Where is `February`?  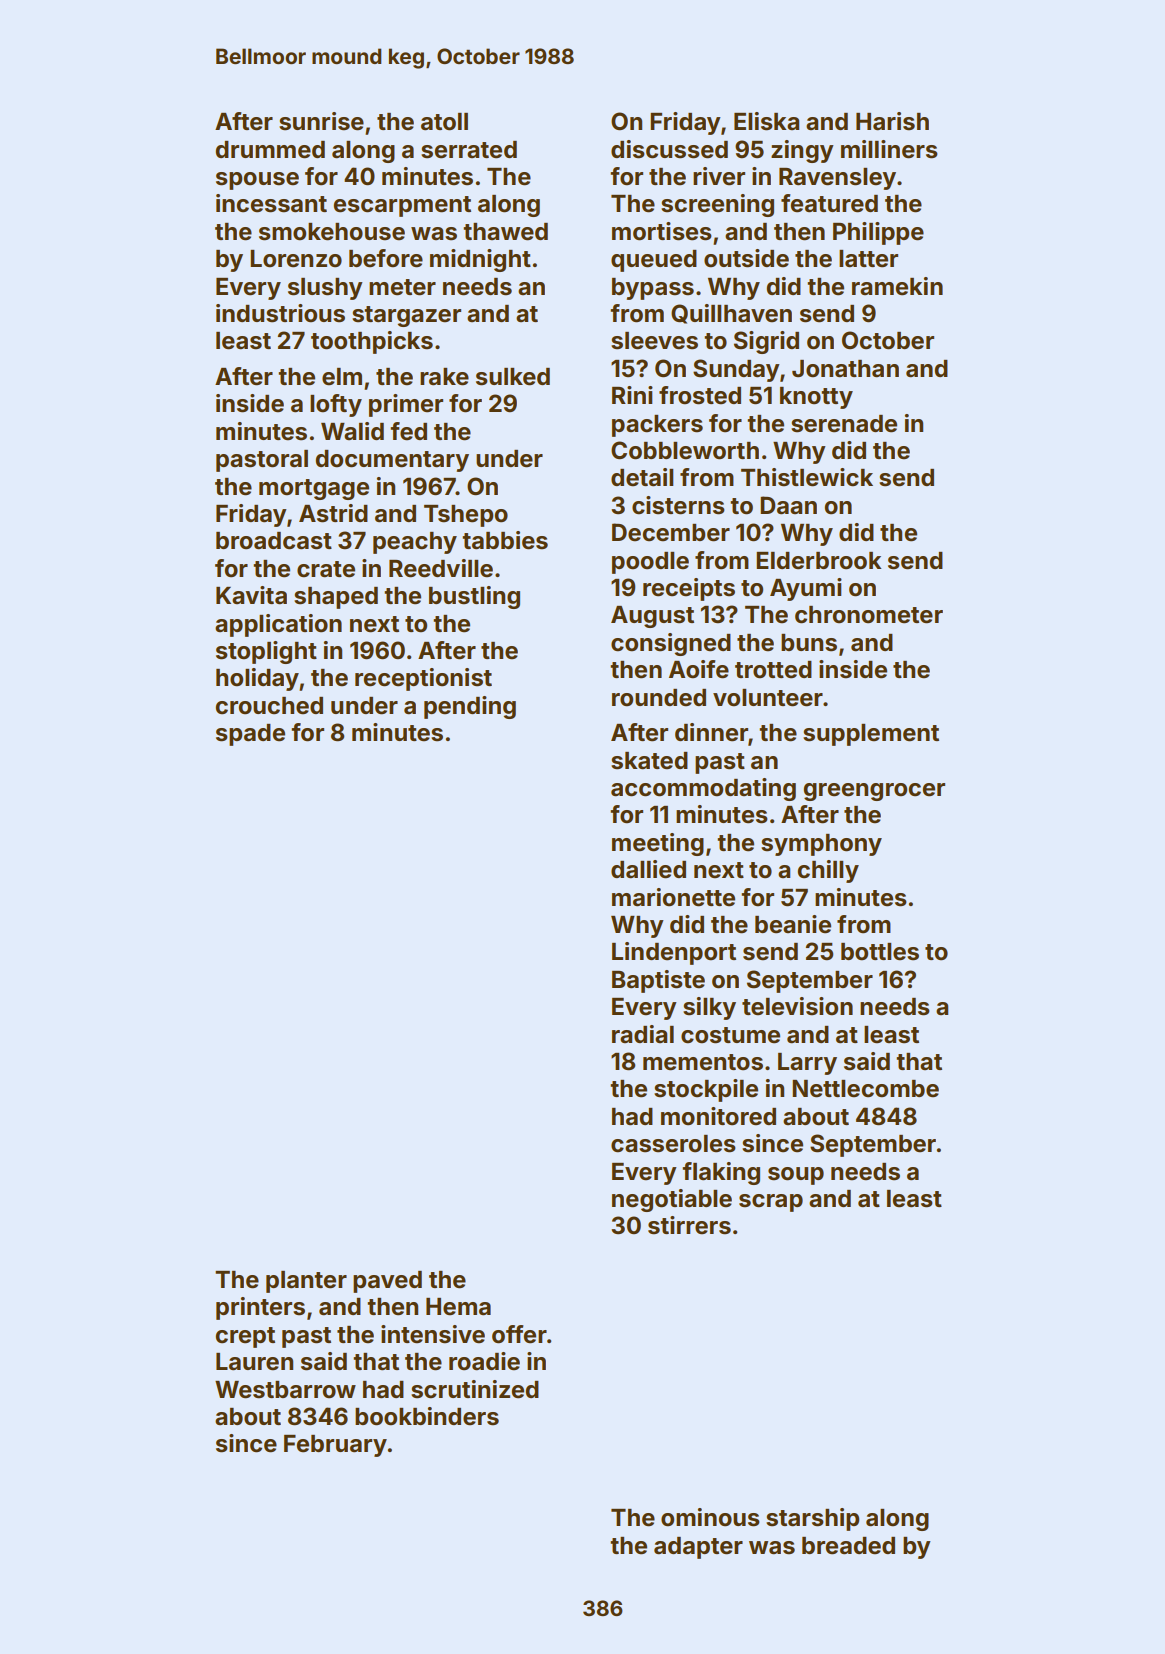 February is located at coordinates (335, 1446).
